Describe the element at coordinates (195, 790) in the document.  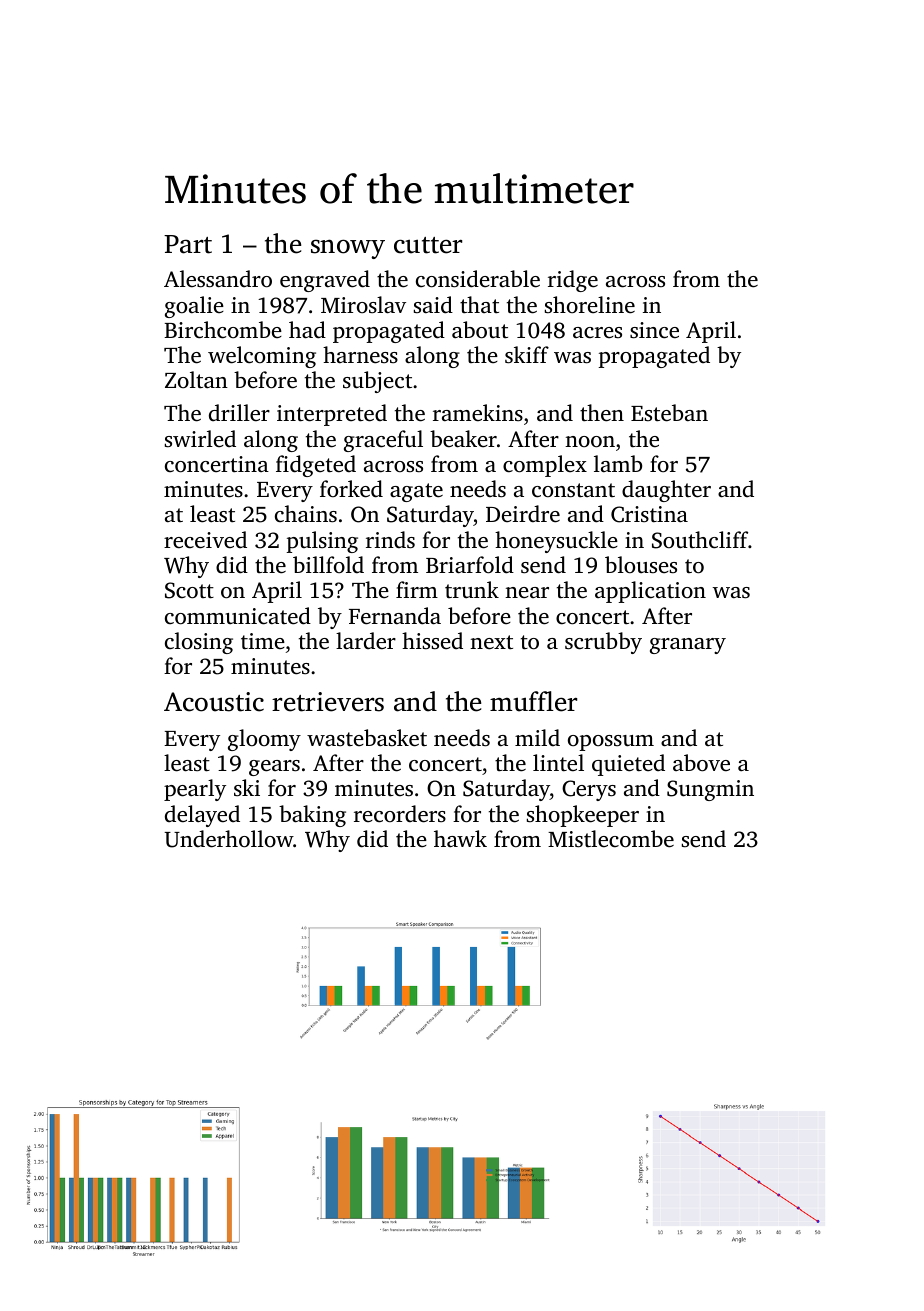
I see `pearly` at that location.
